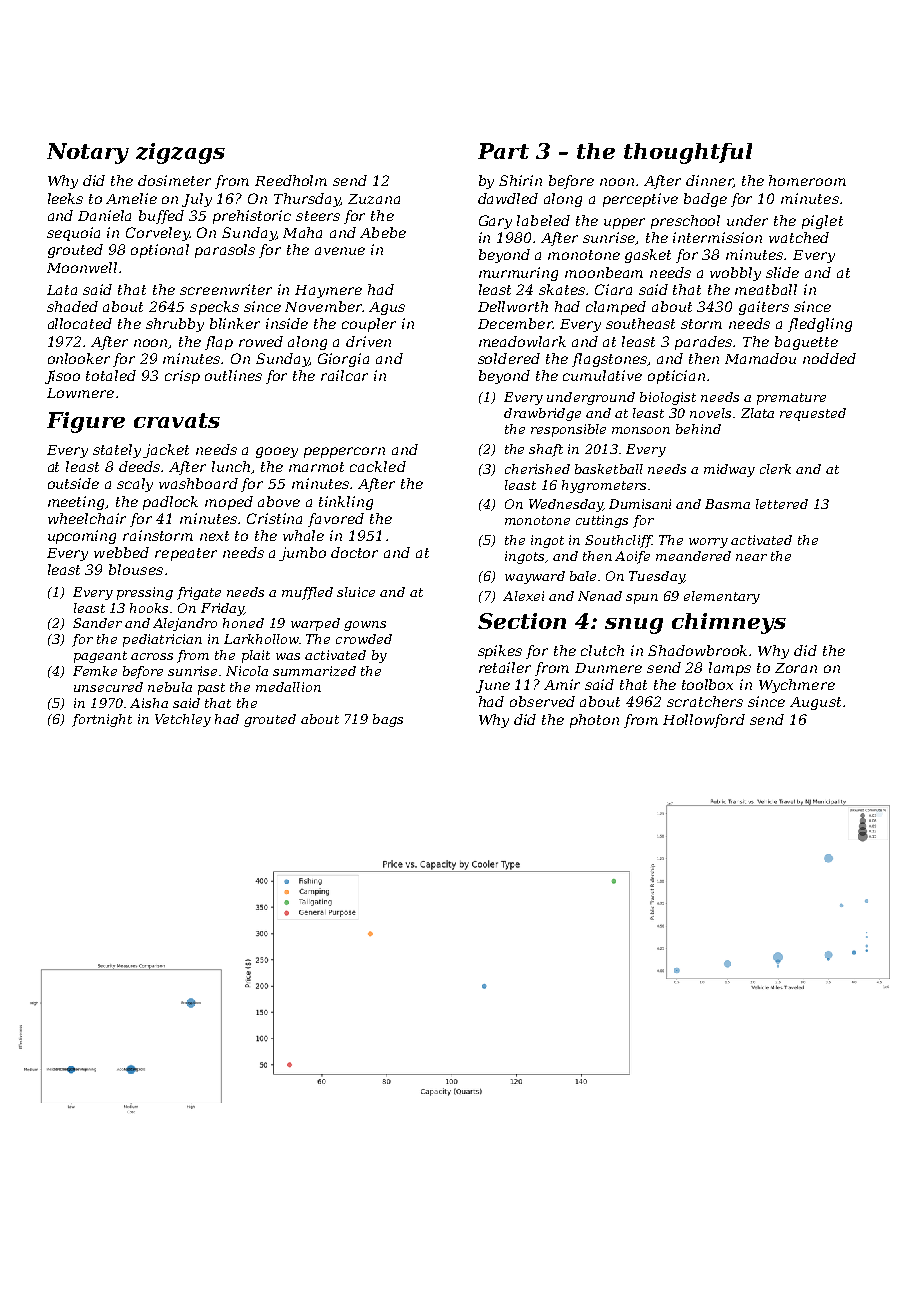 This screenshot has height=1316, width=908. I want to click on Shadowbrook, so click(697, 650).
